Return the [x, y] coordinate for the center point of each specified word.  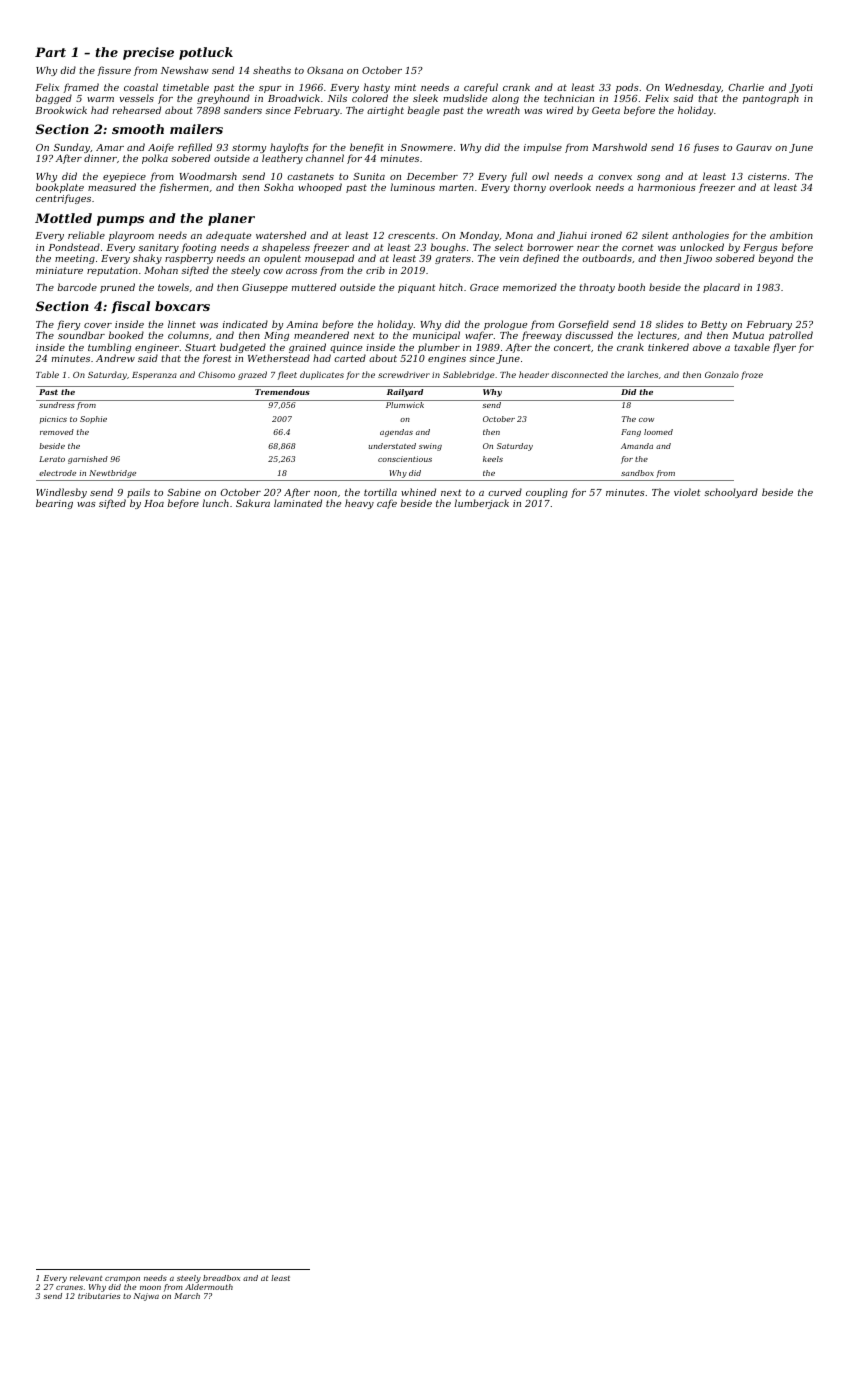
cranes [69, 1288]
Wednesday [693, 89]
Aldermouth [209, 1287]
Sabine [184, 492]
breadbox [221, 1278]
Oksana [325, 70]
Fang [631, 433]
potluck [206, 53]
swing [430, 447]
